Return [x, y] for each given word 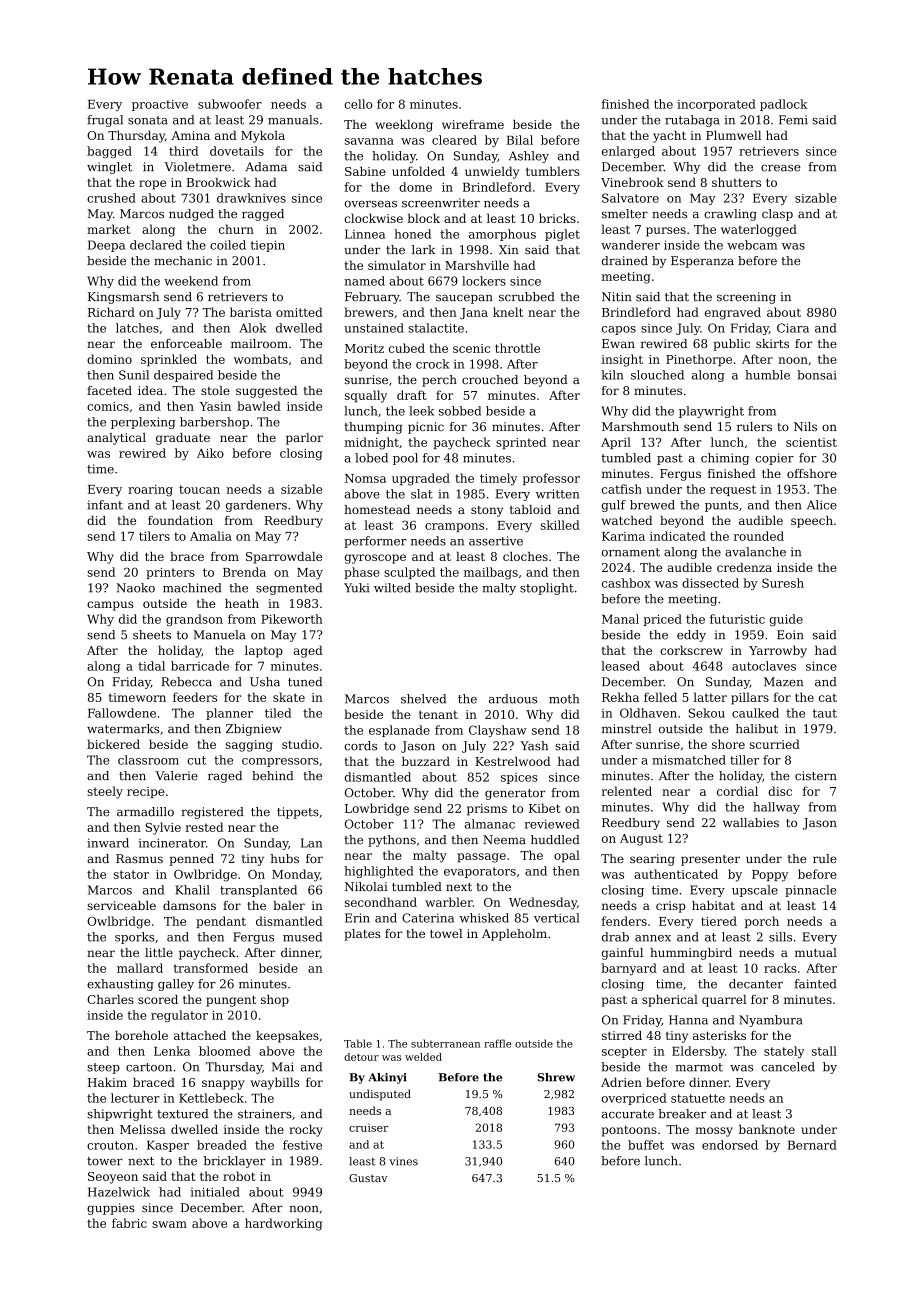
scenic [471, 348]
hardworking [283, 1224]
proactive [160, 105]
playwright [711, 412]
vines [403, 1161]
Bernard [812, 1145]
